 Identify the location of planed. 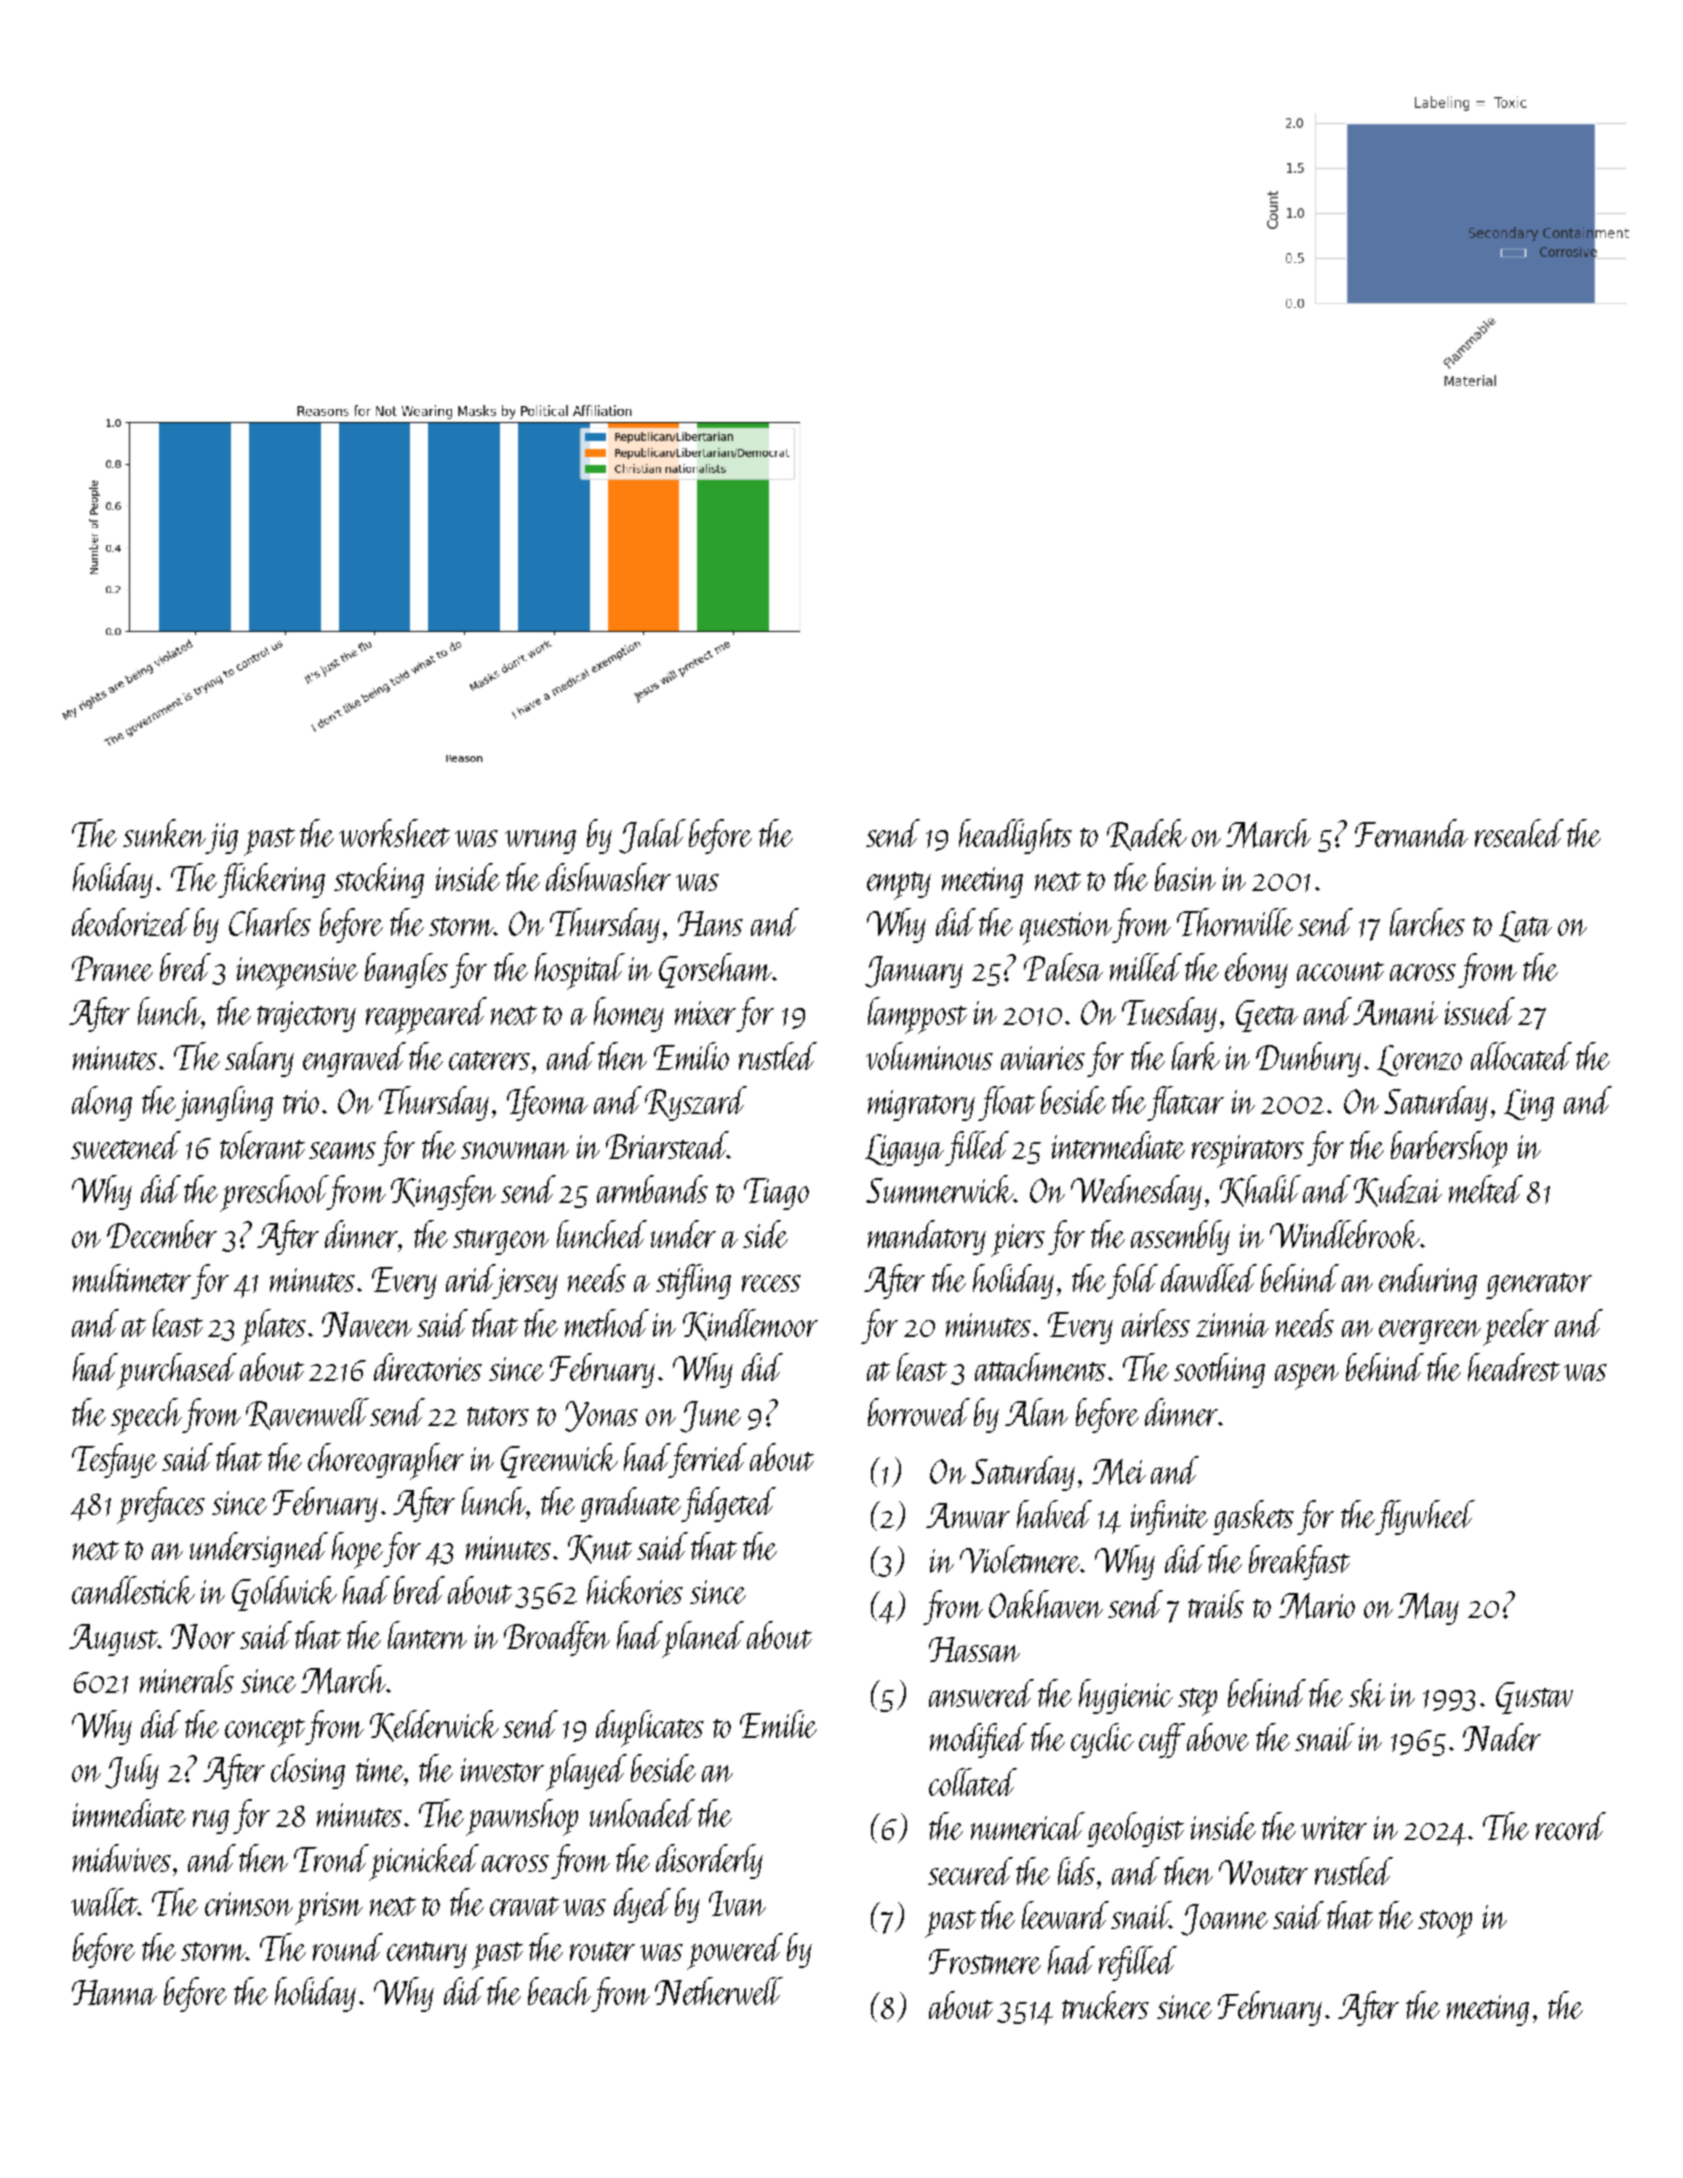
(704, 1638).
